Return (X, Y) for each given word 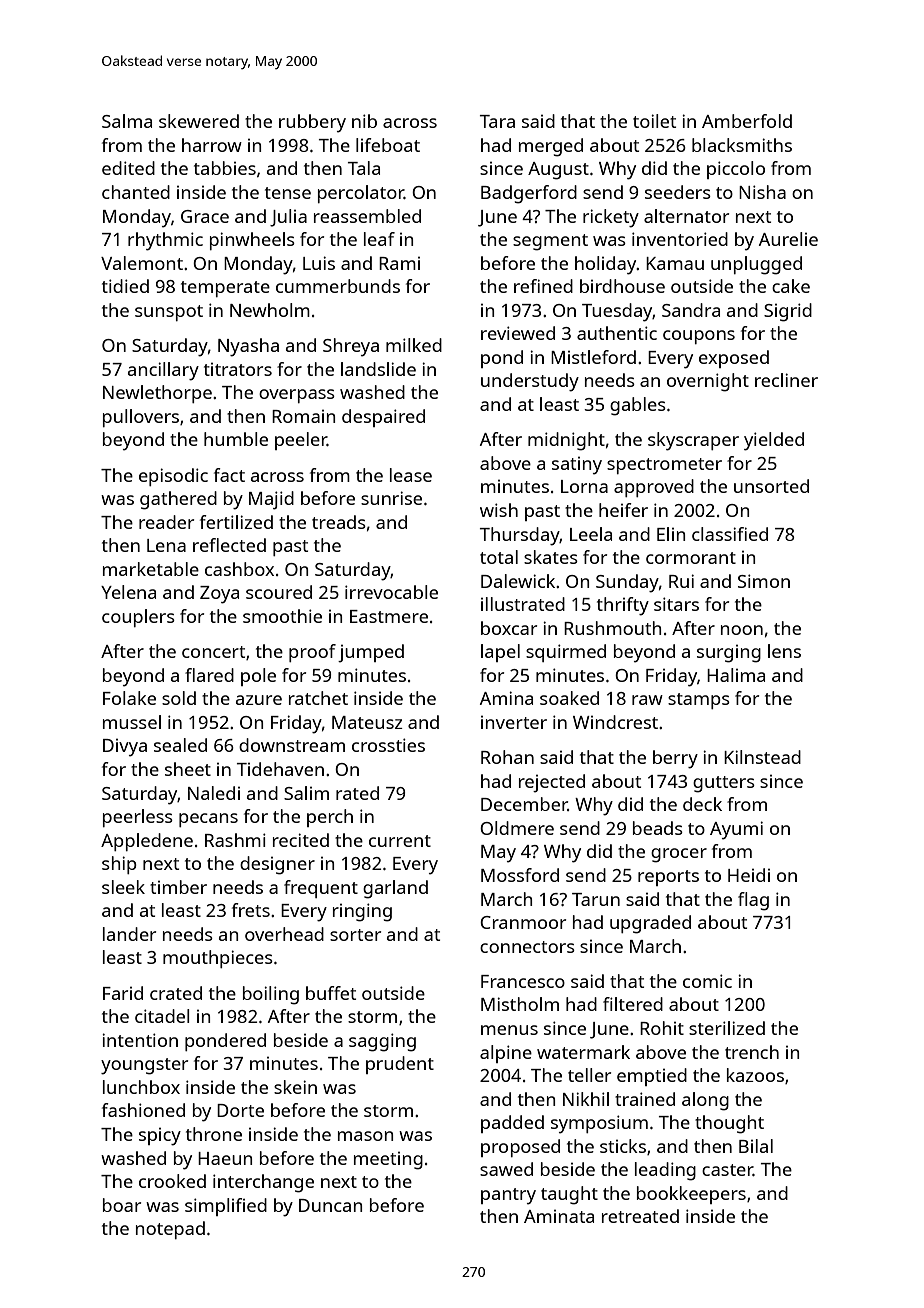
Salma (127, 121)
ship (119, 865)
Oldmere (517, 828)
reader (166, 522)
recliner (786, 380)
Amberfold (747, 121)
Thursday (520, 536)
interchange (263, 1183)
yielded (774, 441)
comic (707, 981)
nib (364, 121)
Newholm (270, 310)
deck (702, 804)
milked (414, 345)
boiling (271, 995)
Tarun (596, 899)
